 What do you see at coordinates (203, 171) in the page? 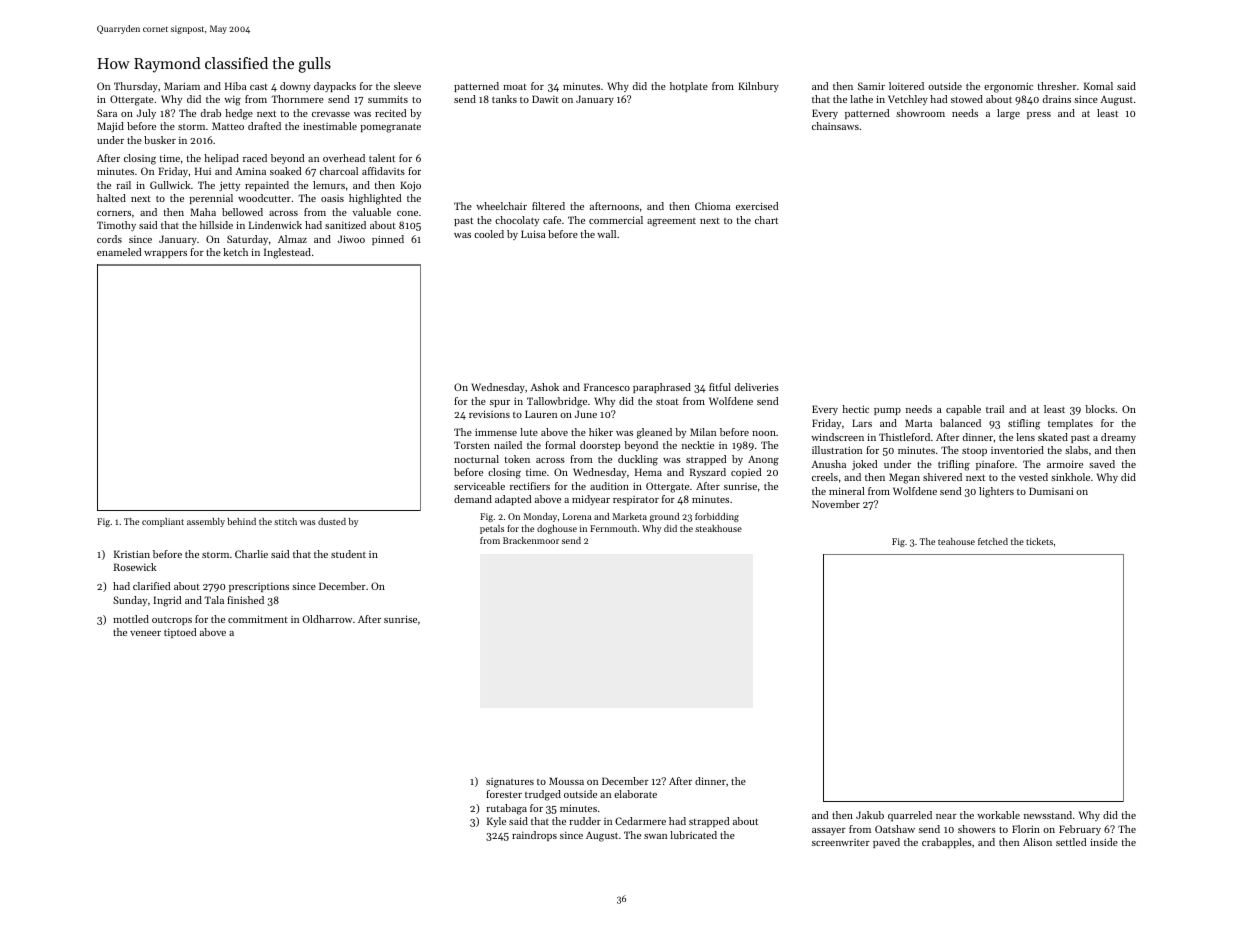
I see `Hui` at bounding box center [203, 171].
